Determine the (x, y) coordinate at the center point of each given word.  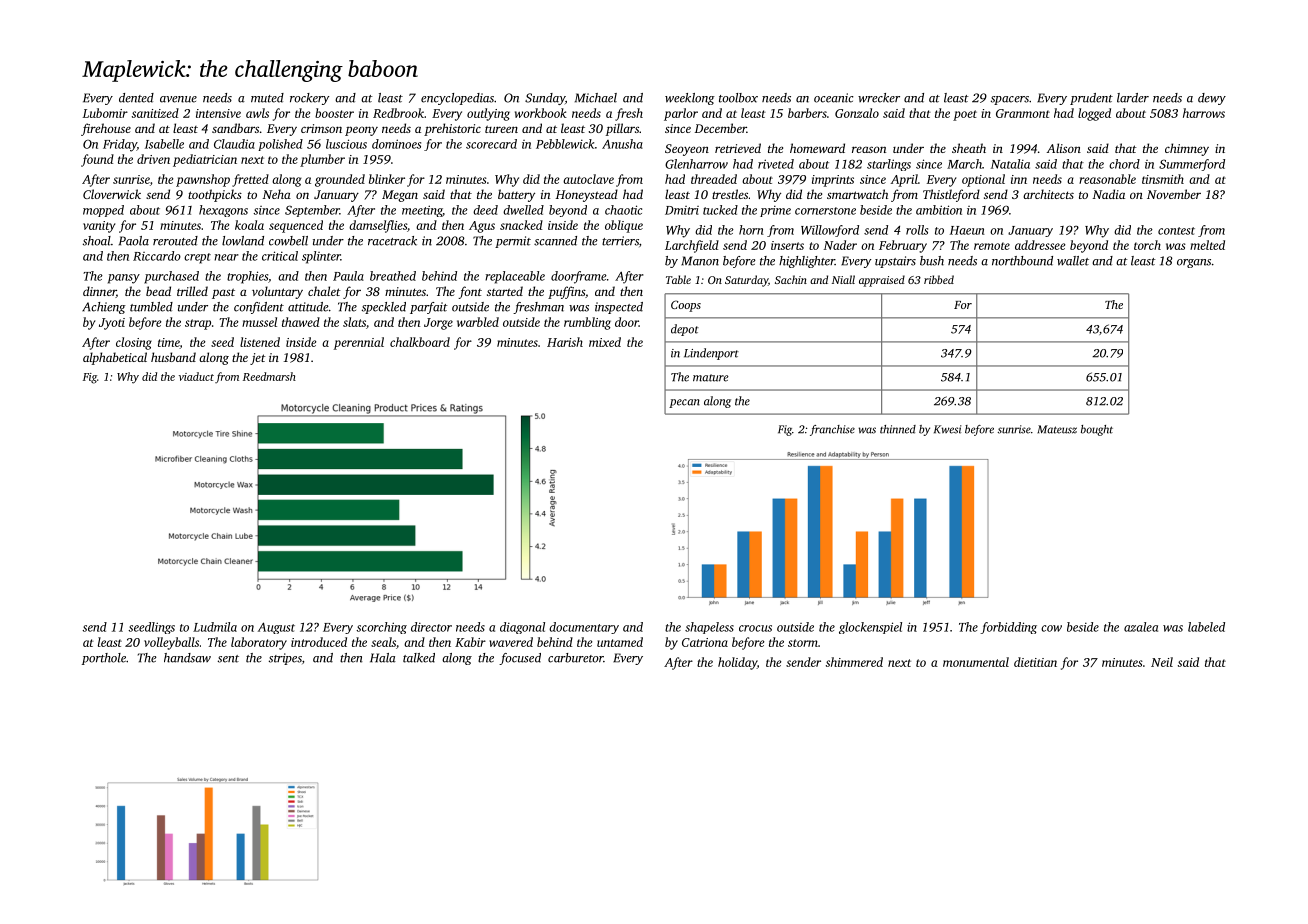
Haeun (967, 230)
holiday (737, 663)
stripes (285, 659)
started (505, 291)
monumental (976, 662)
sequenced (296, 226)
